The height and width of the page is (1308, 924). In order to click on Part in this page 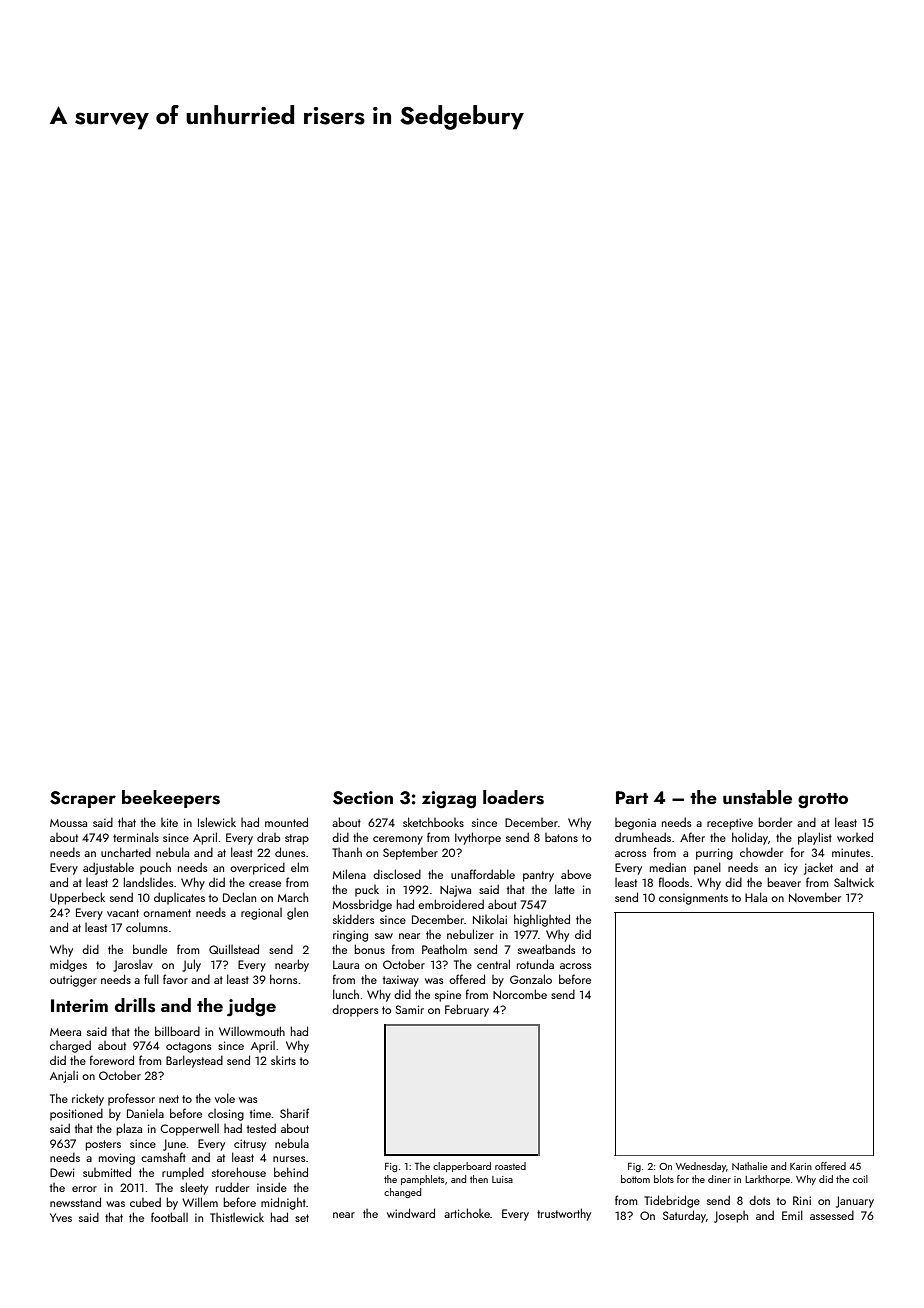, I will do `click(632, 797)`.
